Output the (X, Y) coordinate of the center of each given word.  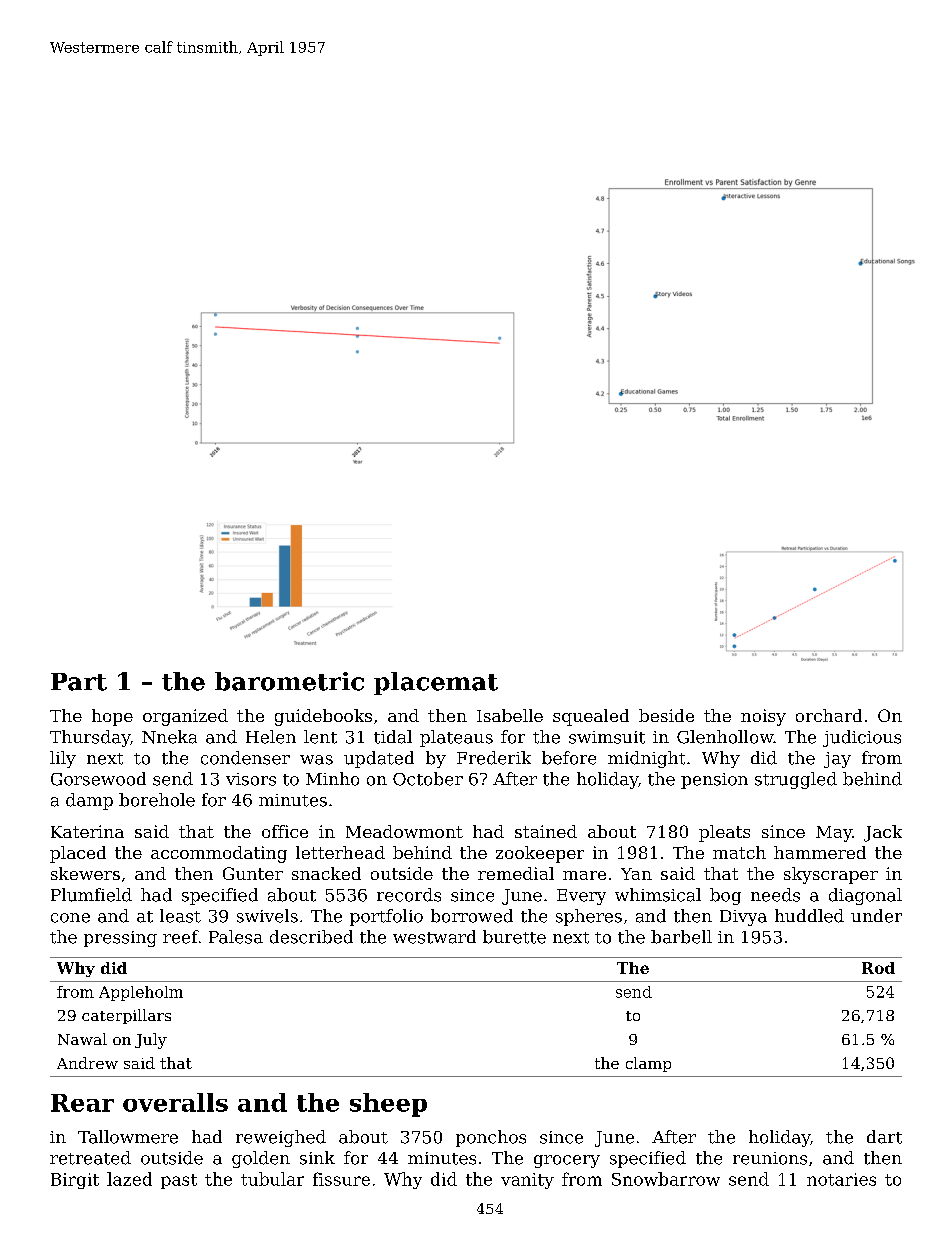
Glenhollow (725, 737)
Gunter (253, 873)
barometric (289, 681)
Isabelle (510, 715)
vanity (527, 1181)
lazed (129, 1179)
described (311, 937)
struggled (796, 780)
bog (725, 896)
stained (546, 831)
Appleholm (141, 993)
